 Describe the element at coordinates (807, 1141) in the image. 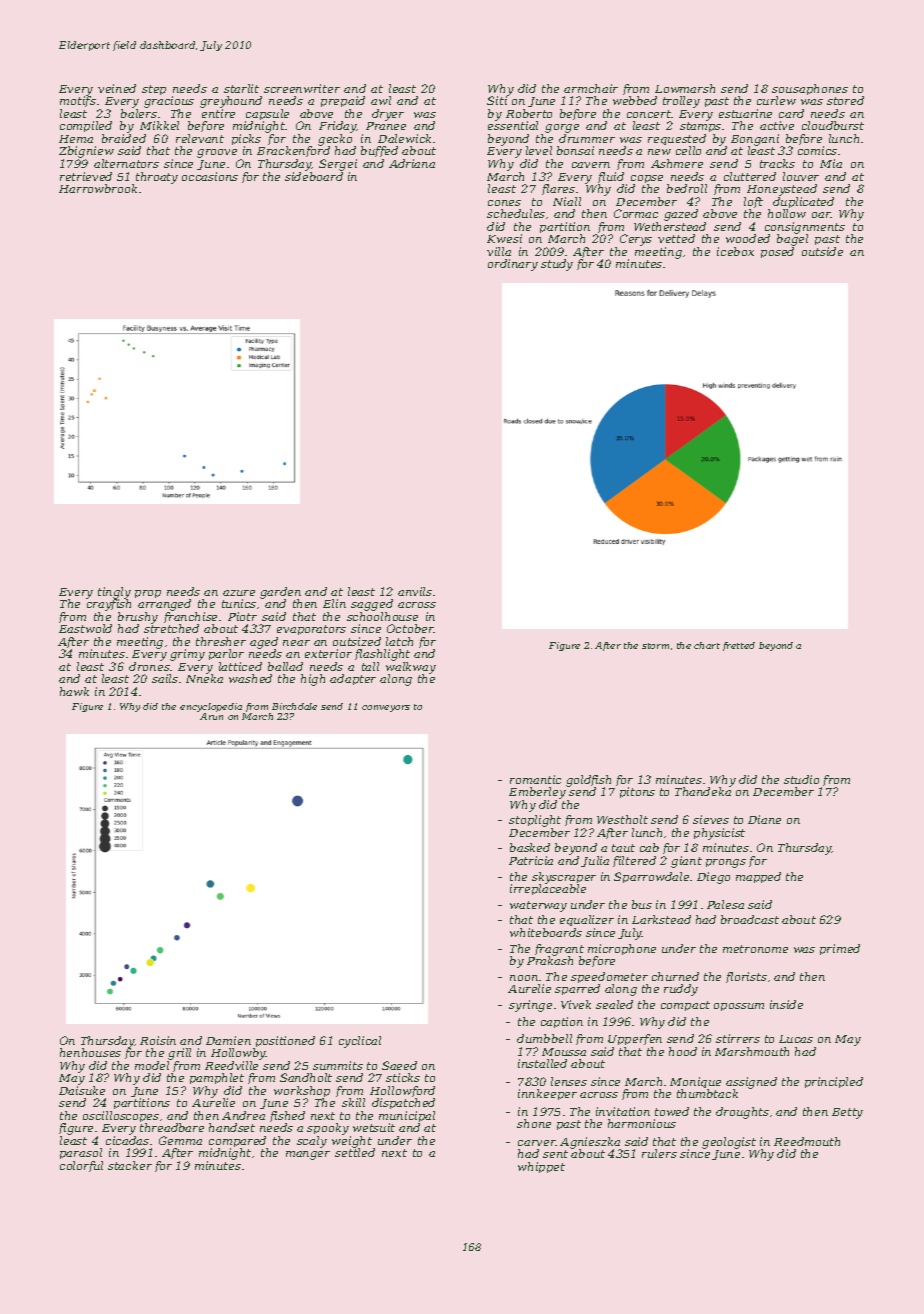

I see `Reedmouth` at that location.
